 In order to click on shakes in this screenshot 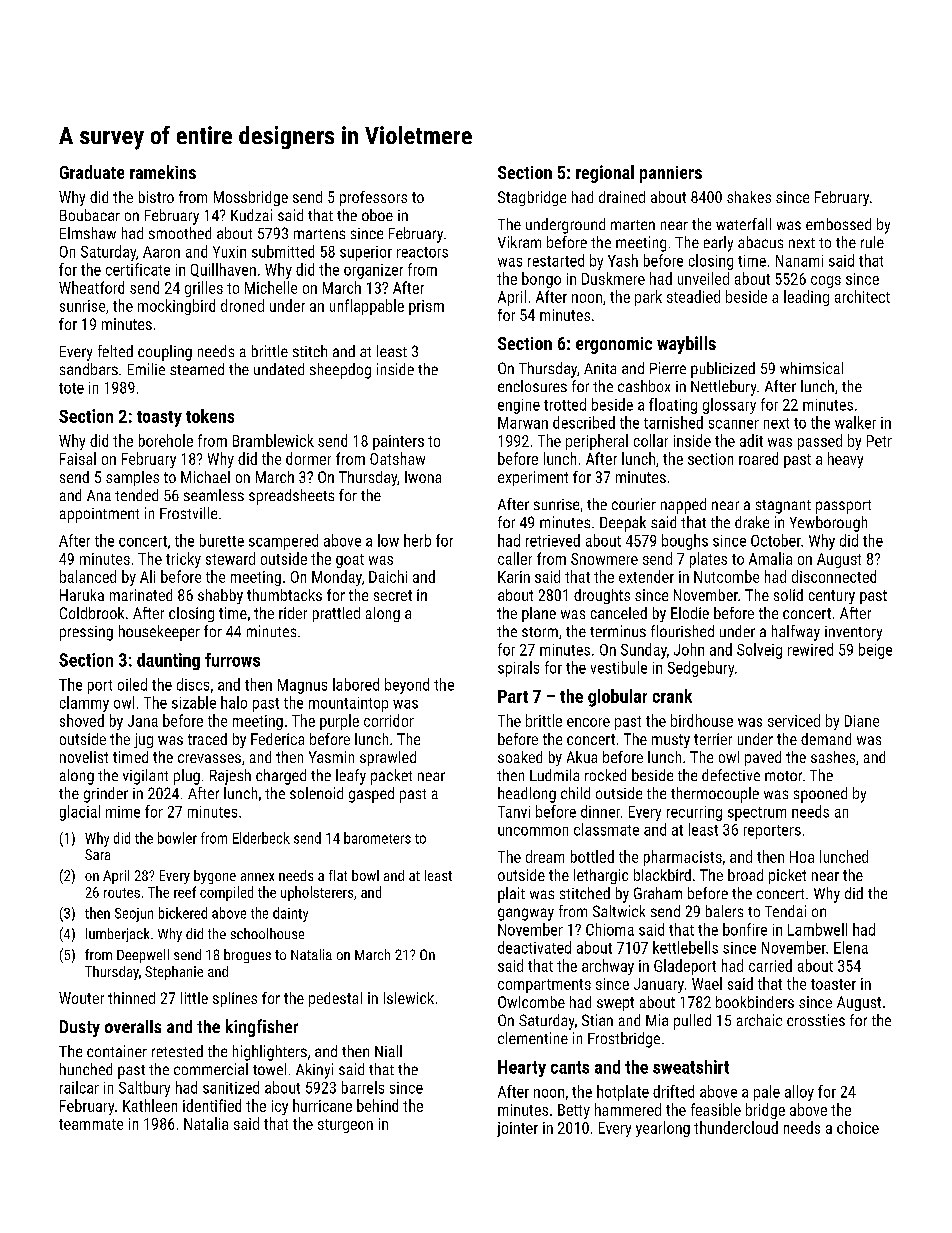, I will do `click(749, 197)`.
